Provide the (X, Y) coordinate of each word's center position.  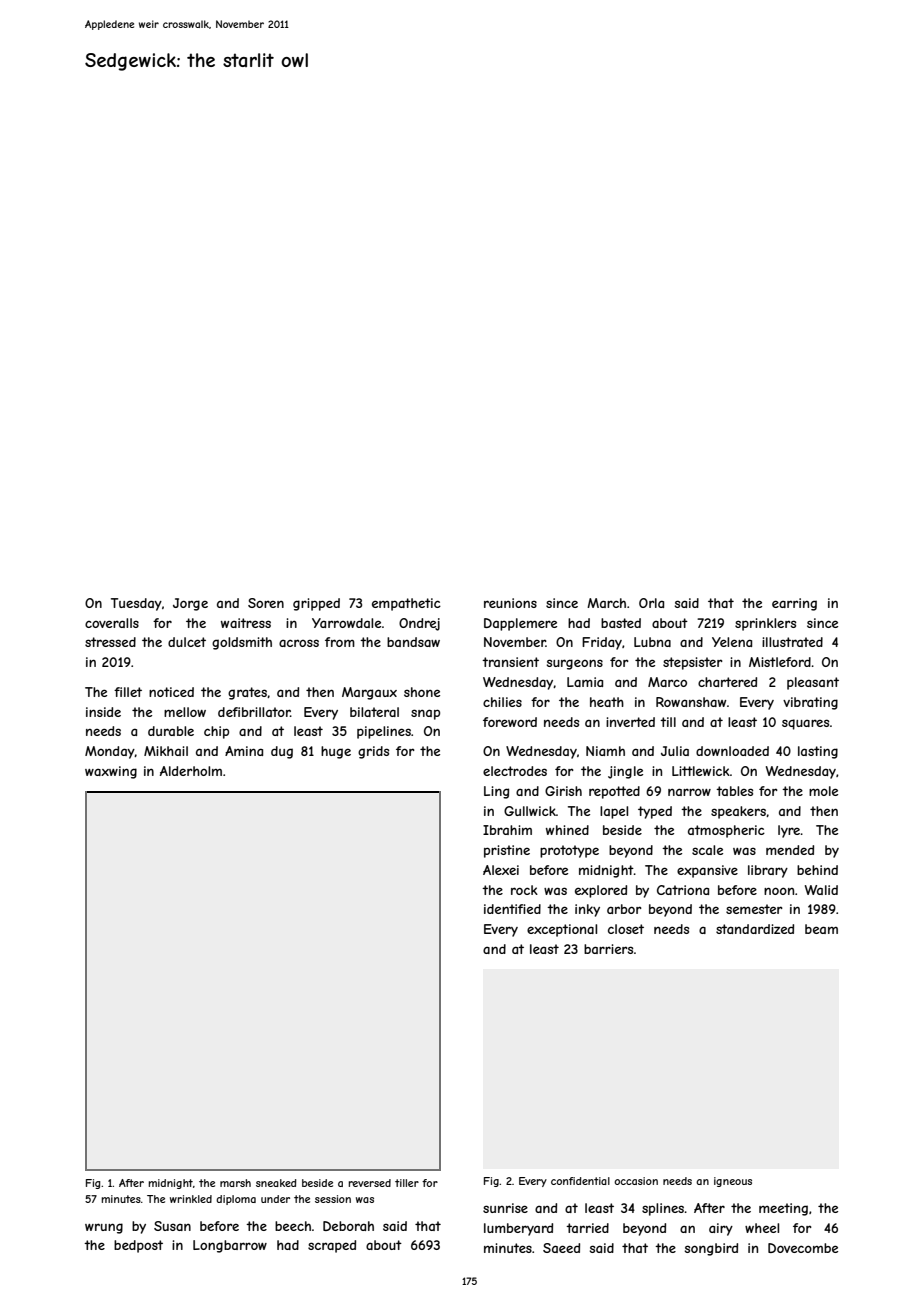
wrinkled (191, 1199)
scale (707, 850)
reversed (369, 1183)
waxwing (111, 772)
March (606, 603)
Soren (266, 603)
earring (794, 604)
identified (512, 909)
